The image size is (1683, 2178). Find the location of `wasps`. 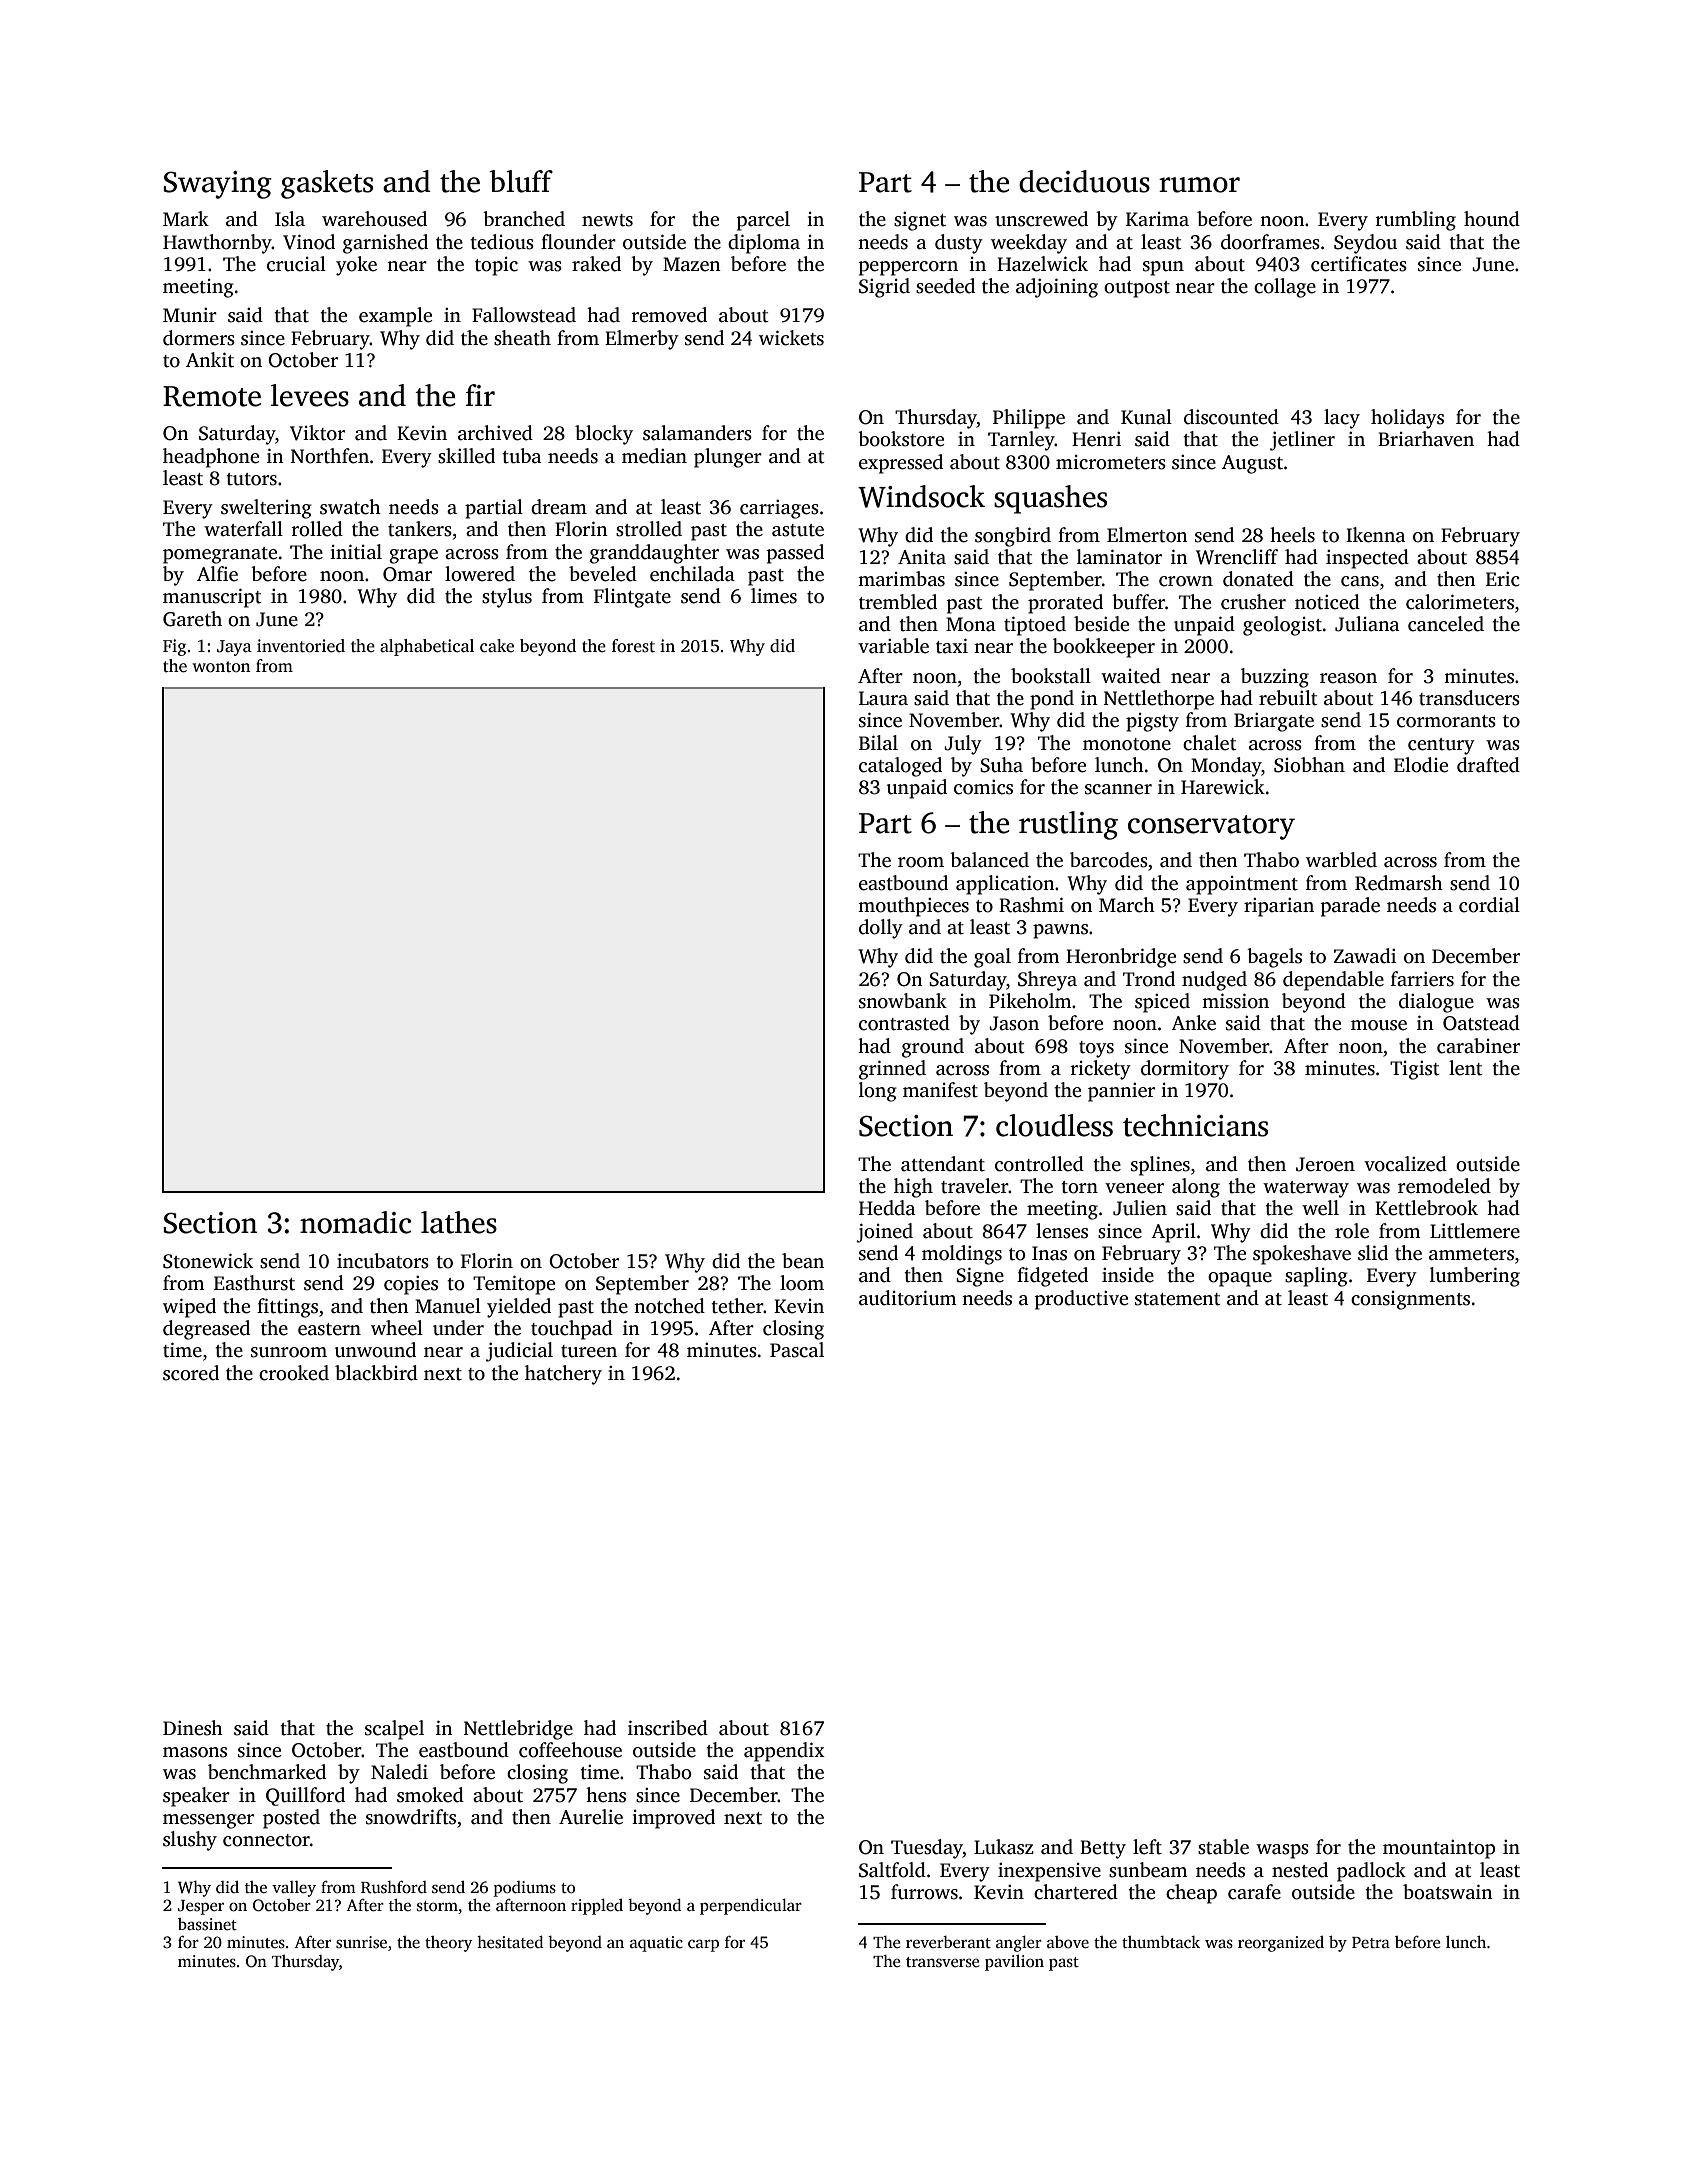

wasps is located at coordinates (1282, 1851).
